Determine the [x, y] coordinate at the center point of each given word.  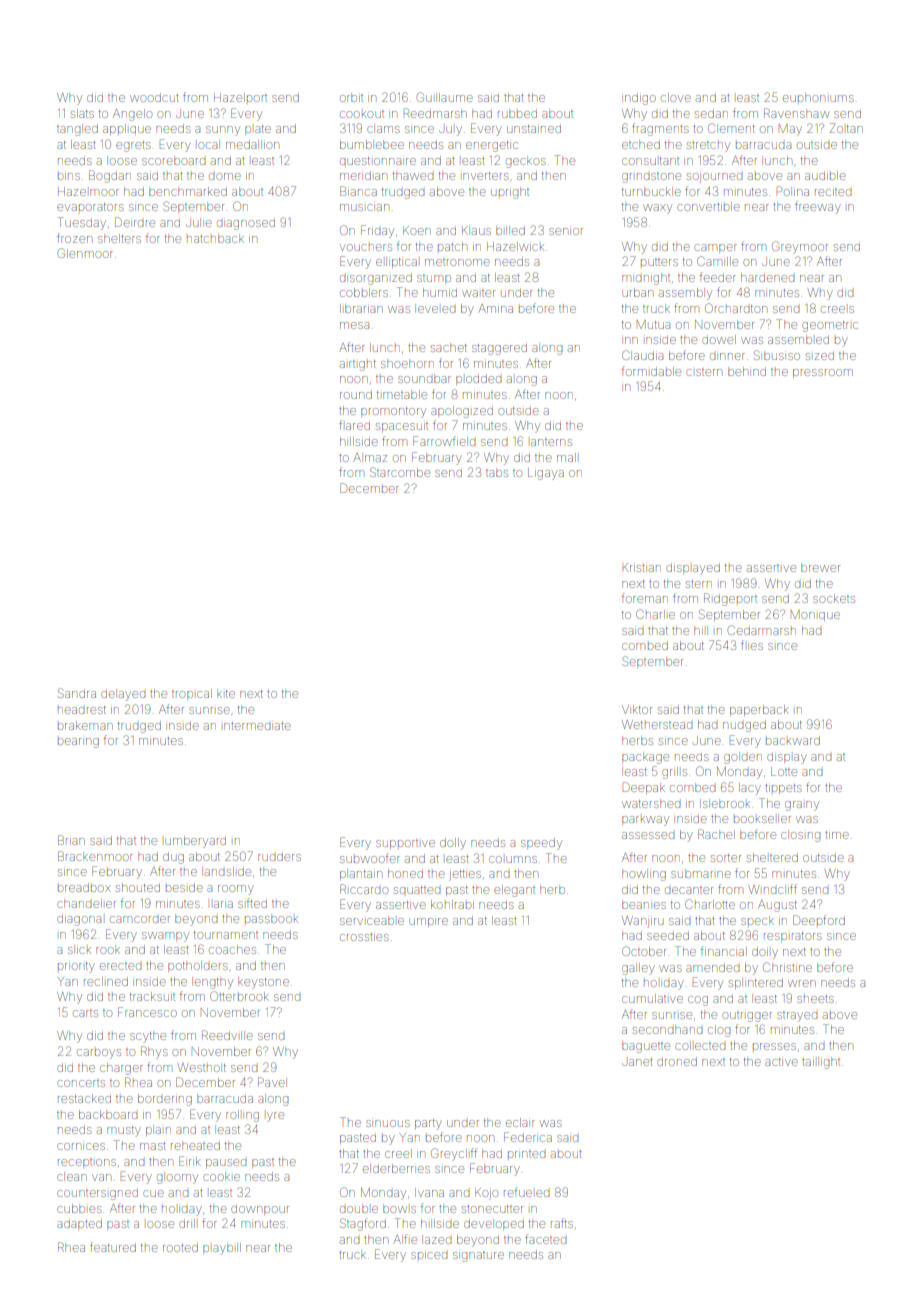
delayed [123, 695]
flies [752, 645]
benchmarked [188, 191]
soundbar [424, 378]
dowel [719, 339]
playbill [222, 1249]
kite [226, 693]
